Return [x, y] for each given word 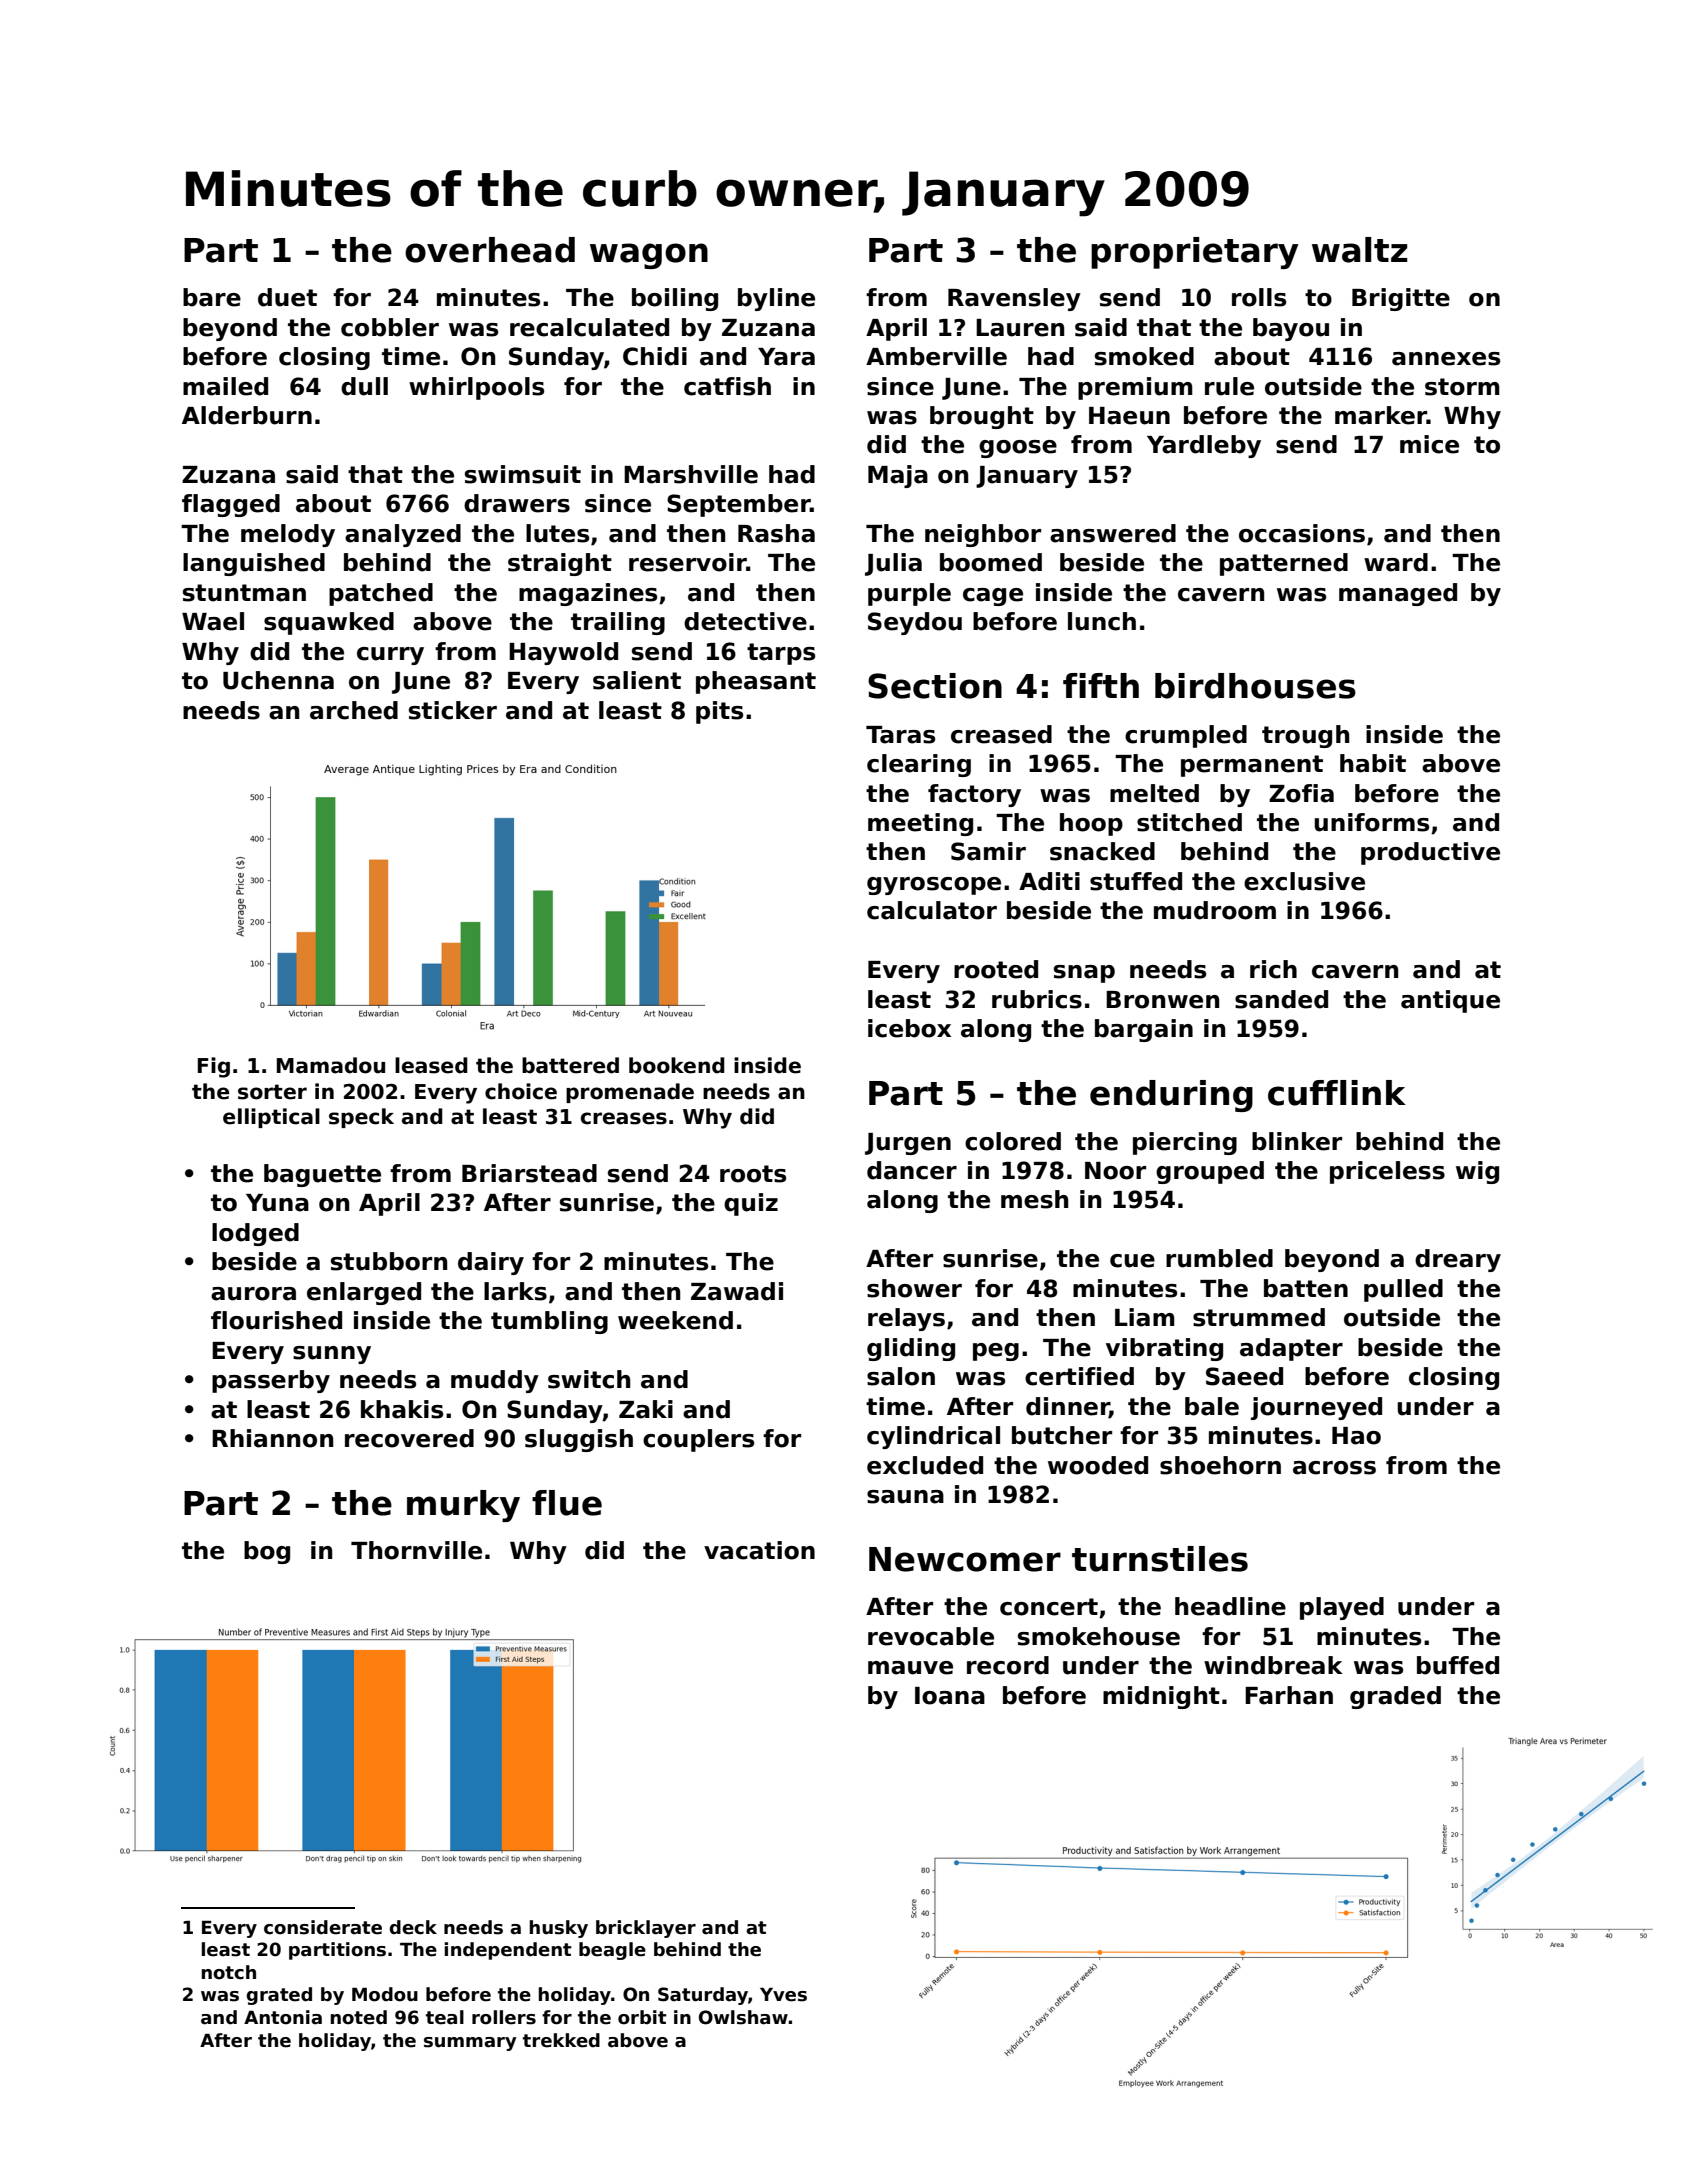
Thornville [416, 1550]
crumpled [1186, 736]
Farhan [1289, 1695]
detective [745, 621]
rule [1229, 386]
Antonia [283, 2017]
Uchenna [278, 680]
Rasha [776, 533]
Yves [783, 1995]
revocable [931, 1636]
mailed [225, 386]
